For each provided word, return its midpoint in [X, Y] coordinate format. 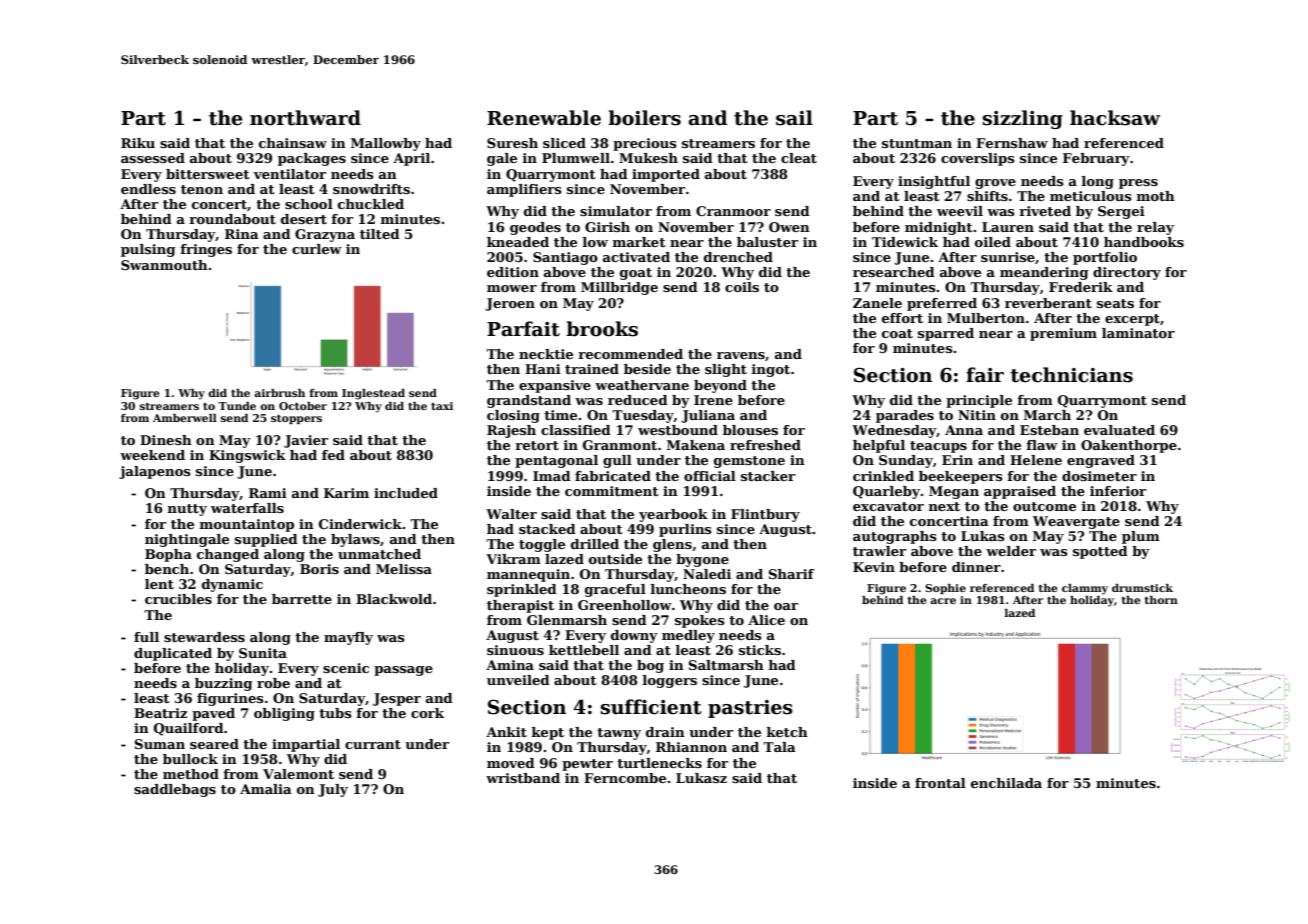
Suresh [512, 143]
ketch [787, 732]
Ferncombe [625, 778]
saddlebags [175, 790]
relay [1155, 228]
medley [688, 636]
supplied [266, 540]
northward [305, 118]
